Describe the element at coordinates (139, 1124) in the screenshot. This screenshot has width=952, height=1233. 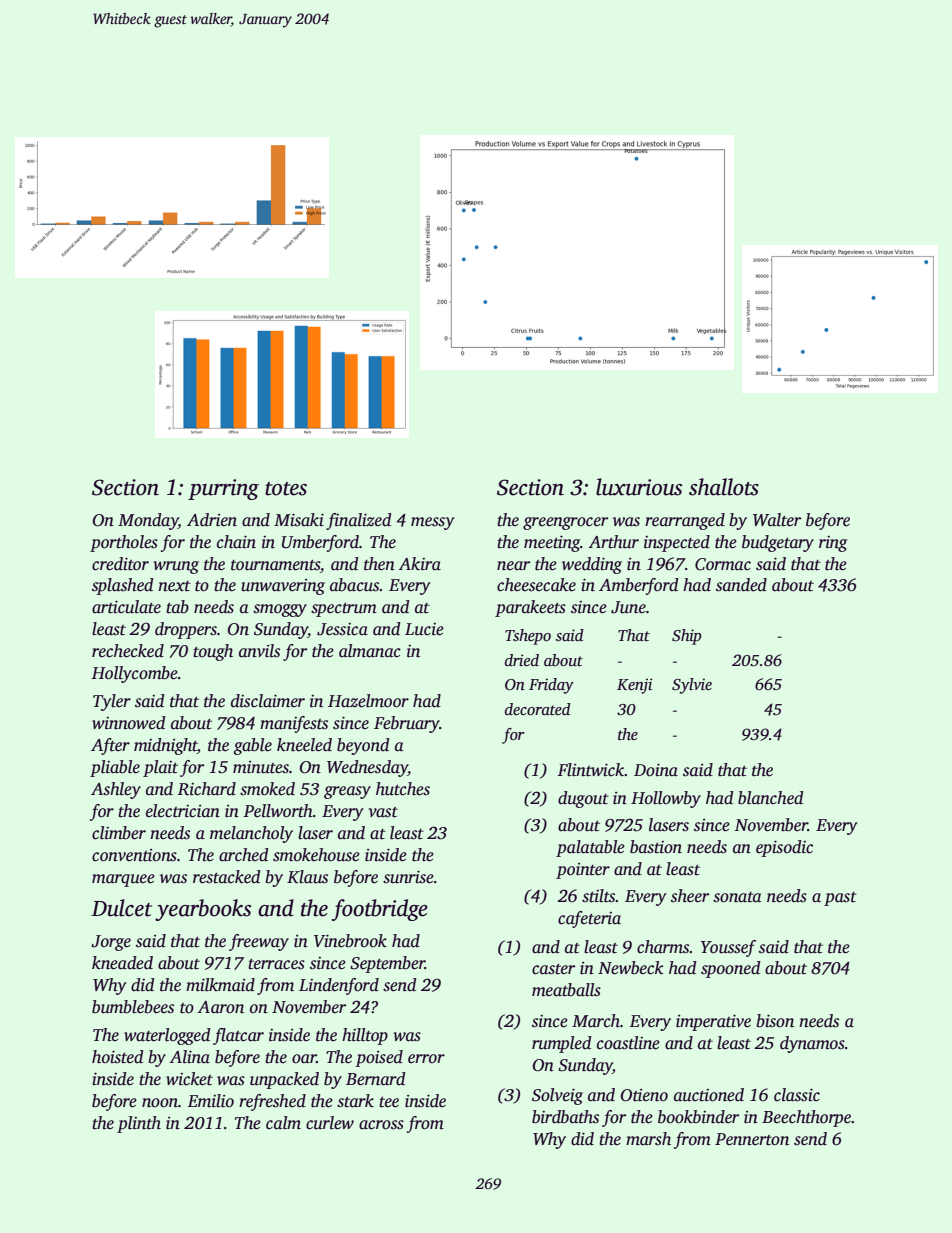
I see `plinth` at that location.
